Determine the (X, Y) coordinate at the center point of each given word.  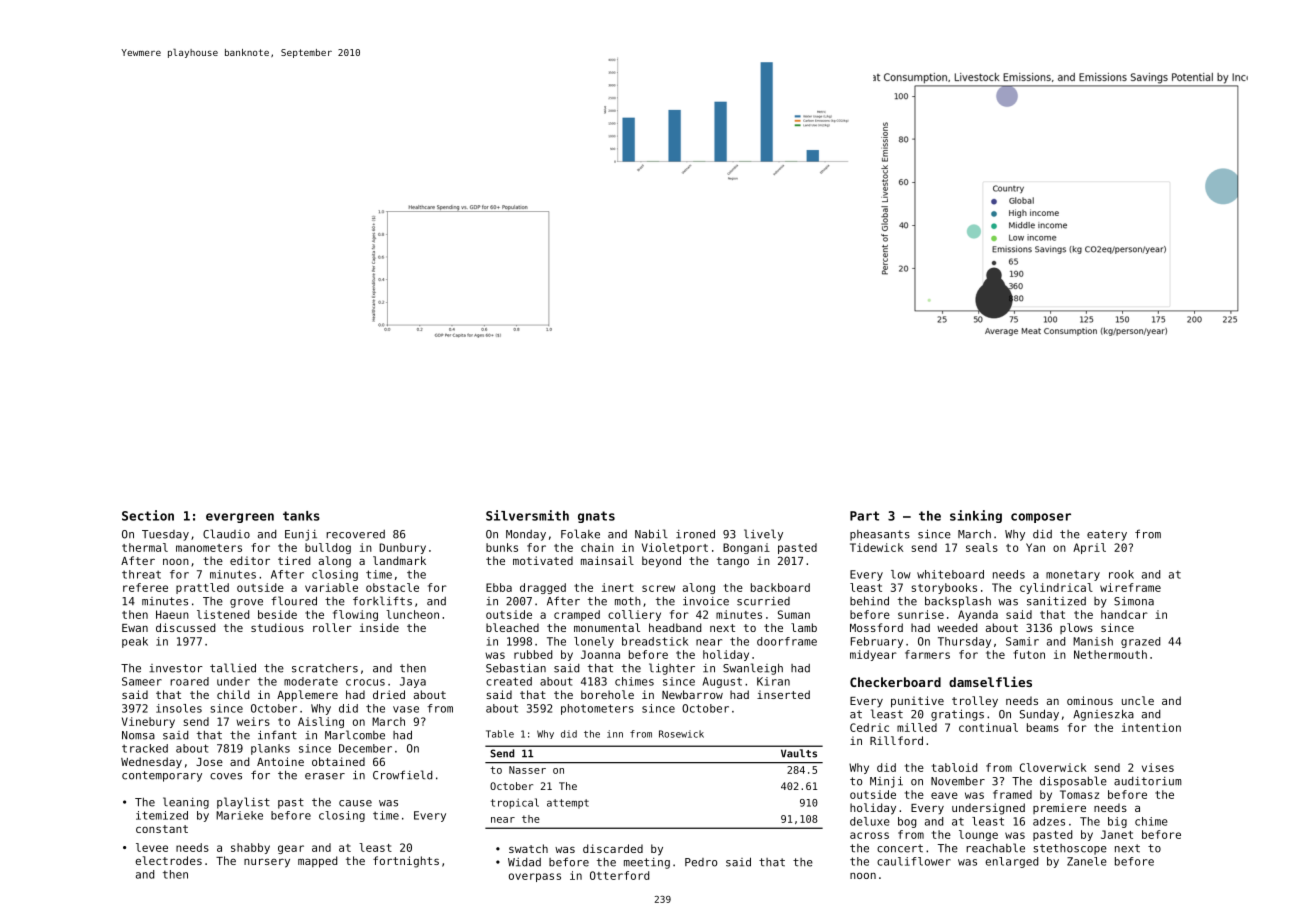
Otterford (619, 875)
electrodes (168, 860)
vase (406, 709)
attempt (568, 804)
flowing (355, 615)
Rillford (896, 740)
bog (907, 822)
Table (500, 734)
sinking (976, 516)
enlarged (1011, 862)
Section (148, 515)
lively (763, 535)
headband (675, 627)
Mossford (876, 627)
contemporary (162, 776)
